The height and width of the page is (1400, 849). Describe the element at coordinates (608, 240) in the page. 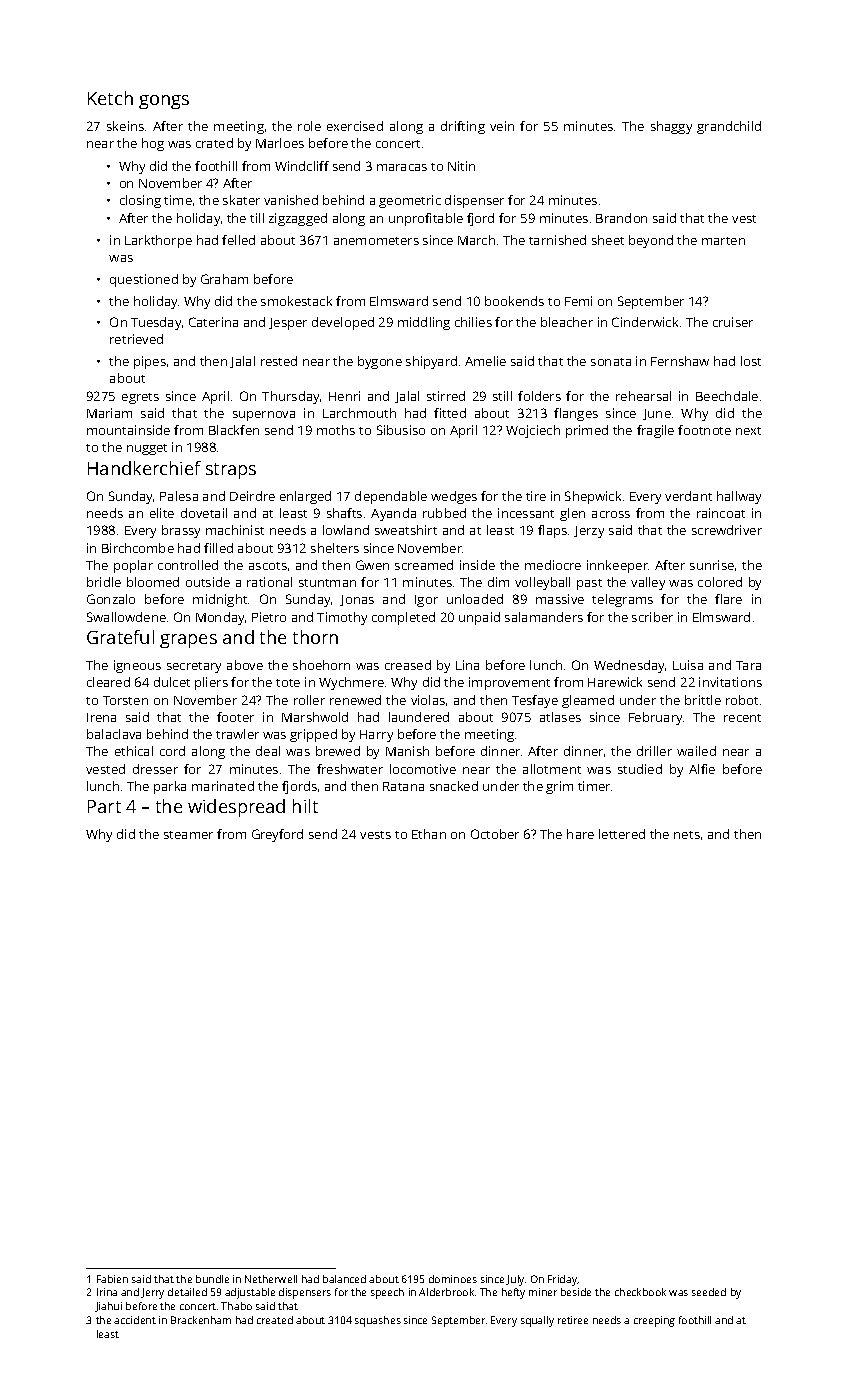

I see `sheet` at that location.
